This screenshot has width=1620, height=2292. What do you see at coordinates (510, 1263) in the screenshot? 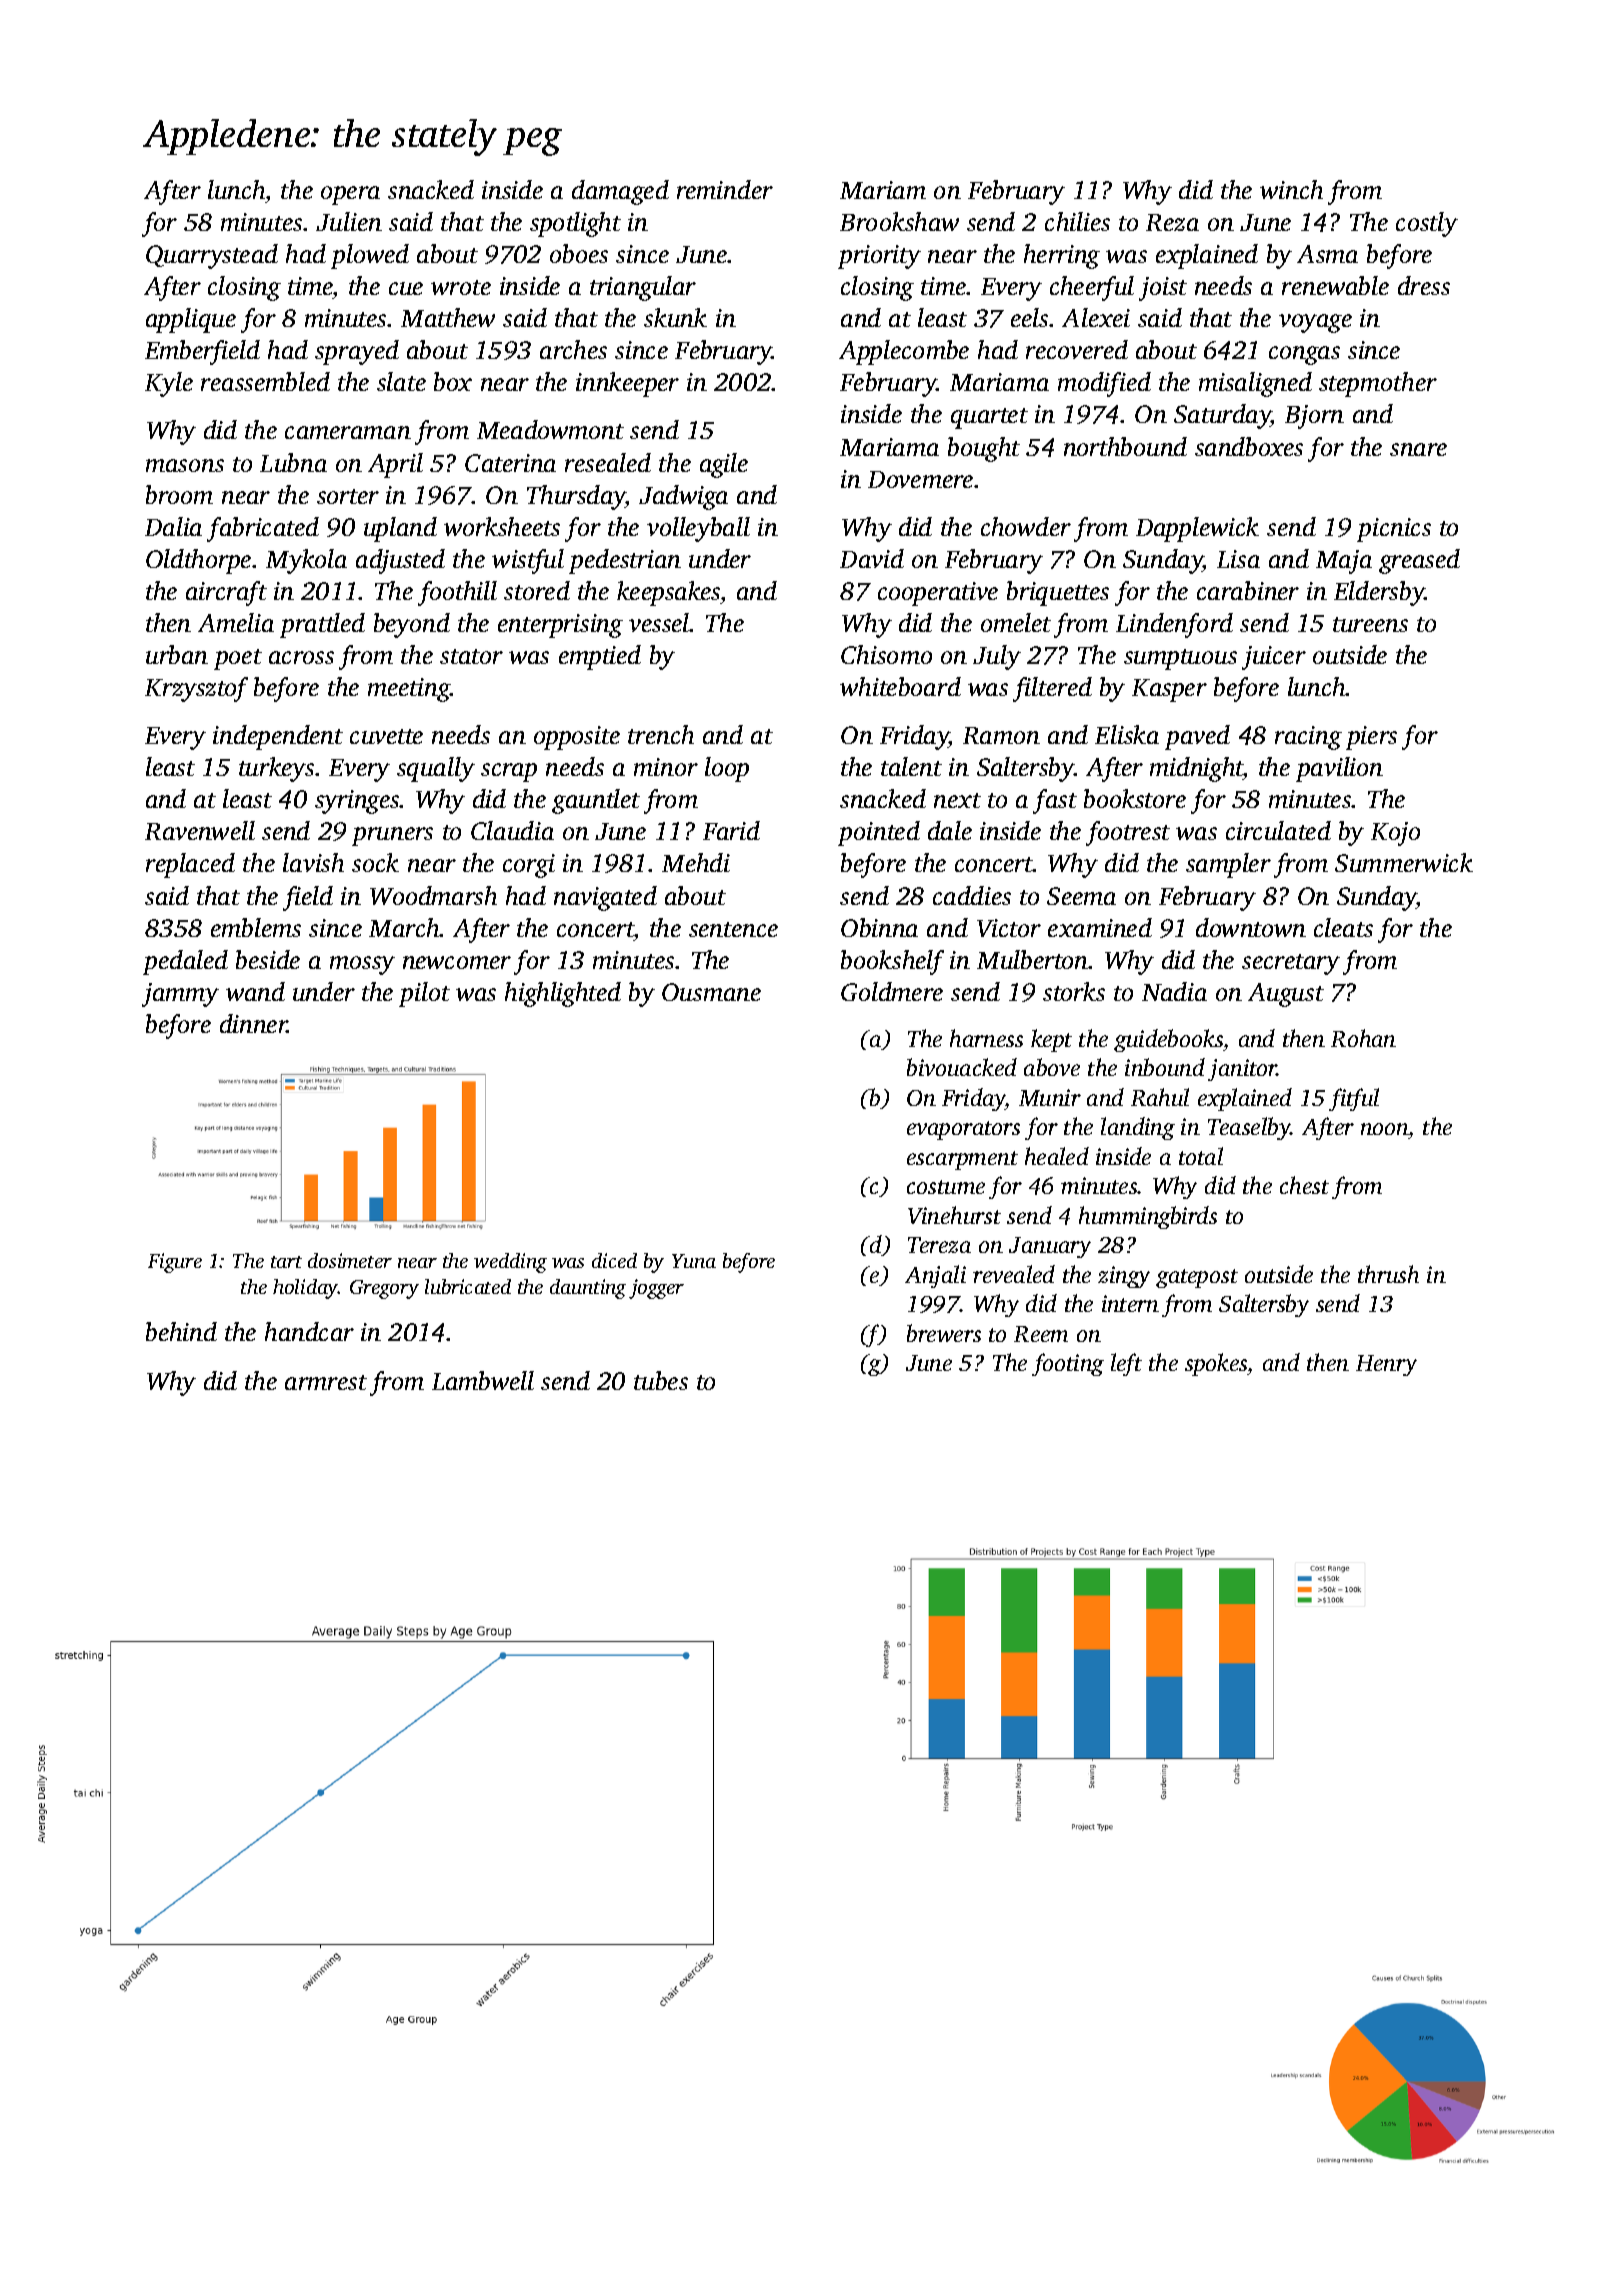
I see `wedding` at bounding box center [510, 1263].
